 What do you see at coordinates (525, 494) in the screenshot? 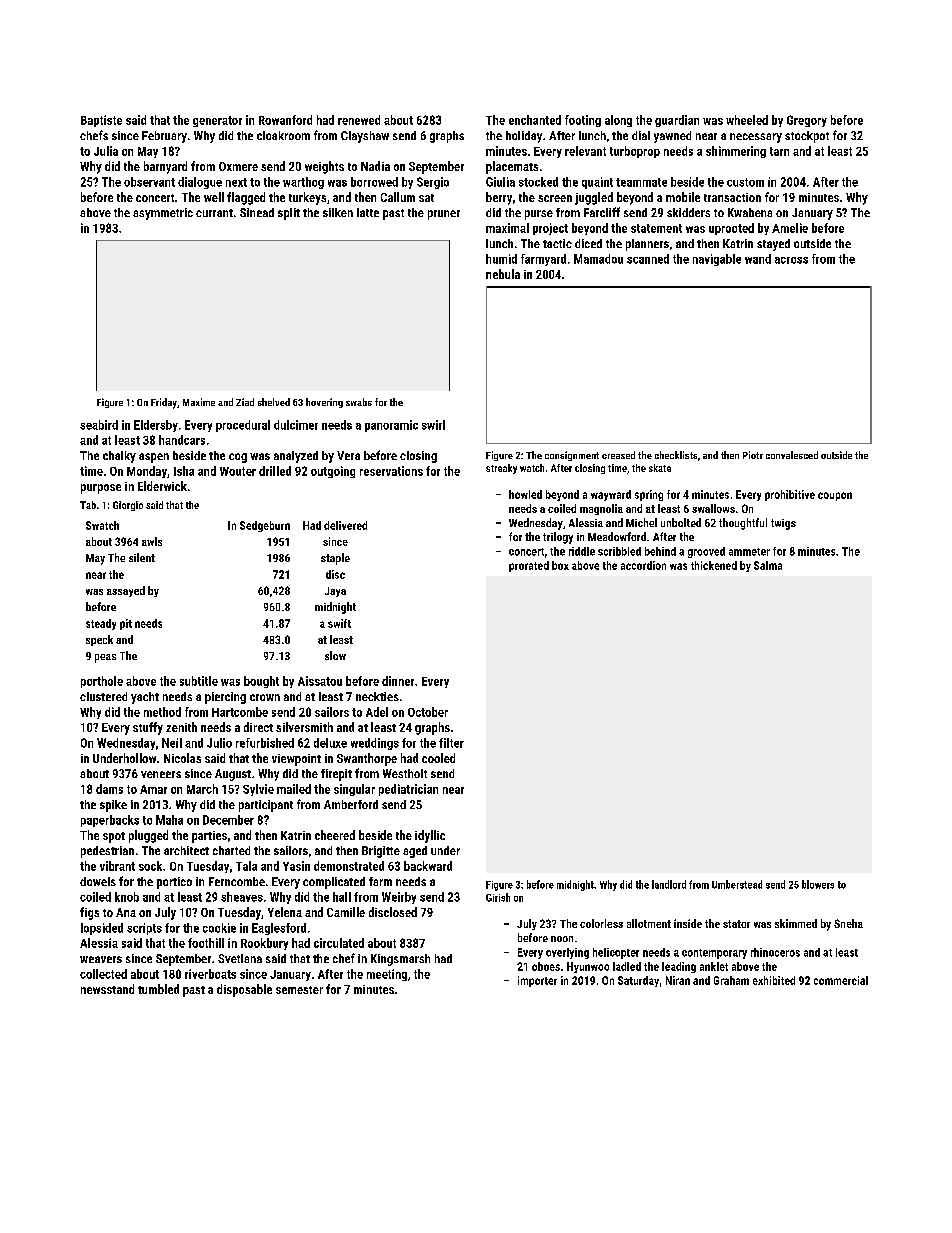
I see `howled` at bounding box center [525, 494].
